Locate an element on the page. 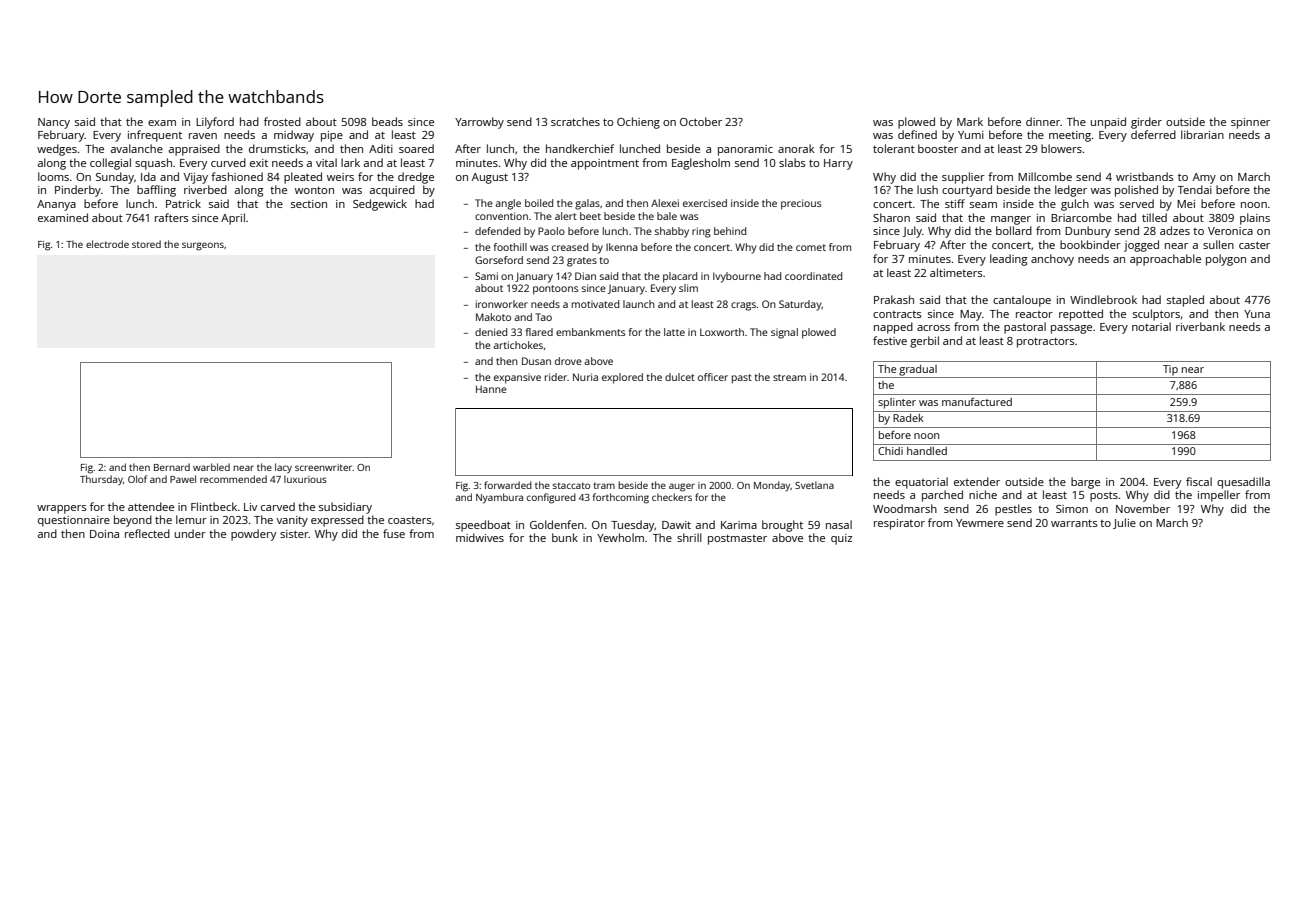 This page has width=1308, height=924. Alexei is located at coordinates (665, 203).
